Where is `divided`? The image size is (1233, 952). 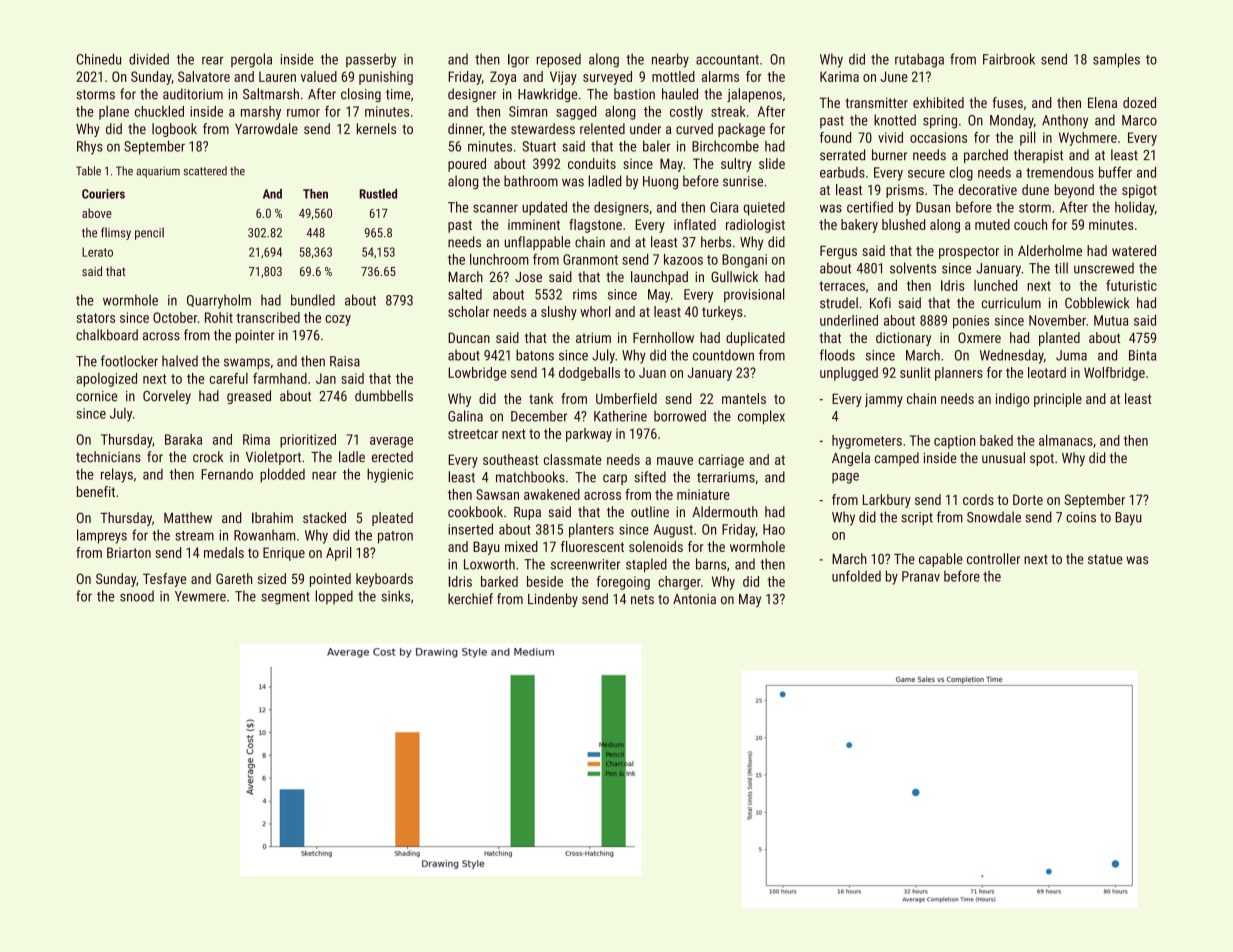 divided is located at coordinates (149, 59).
